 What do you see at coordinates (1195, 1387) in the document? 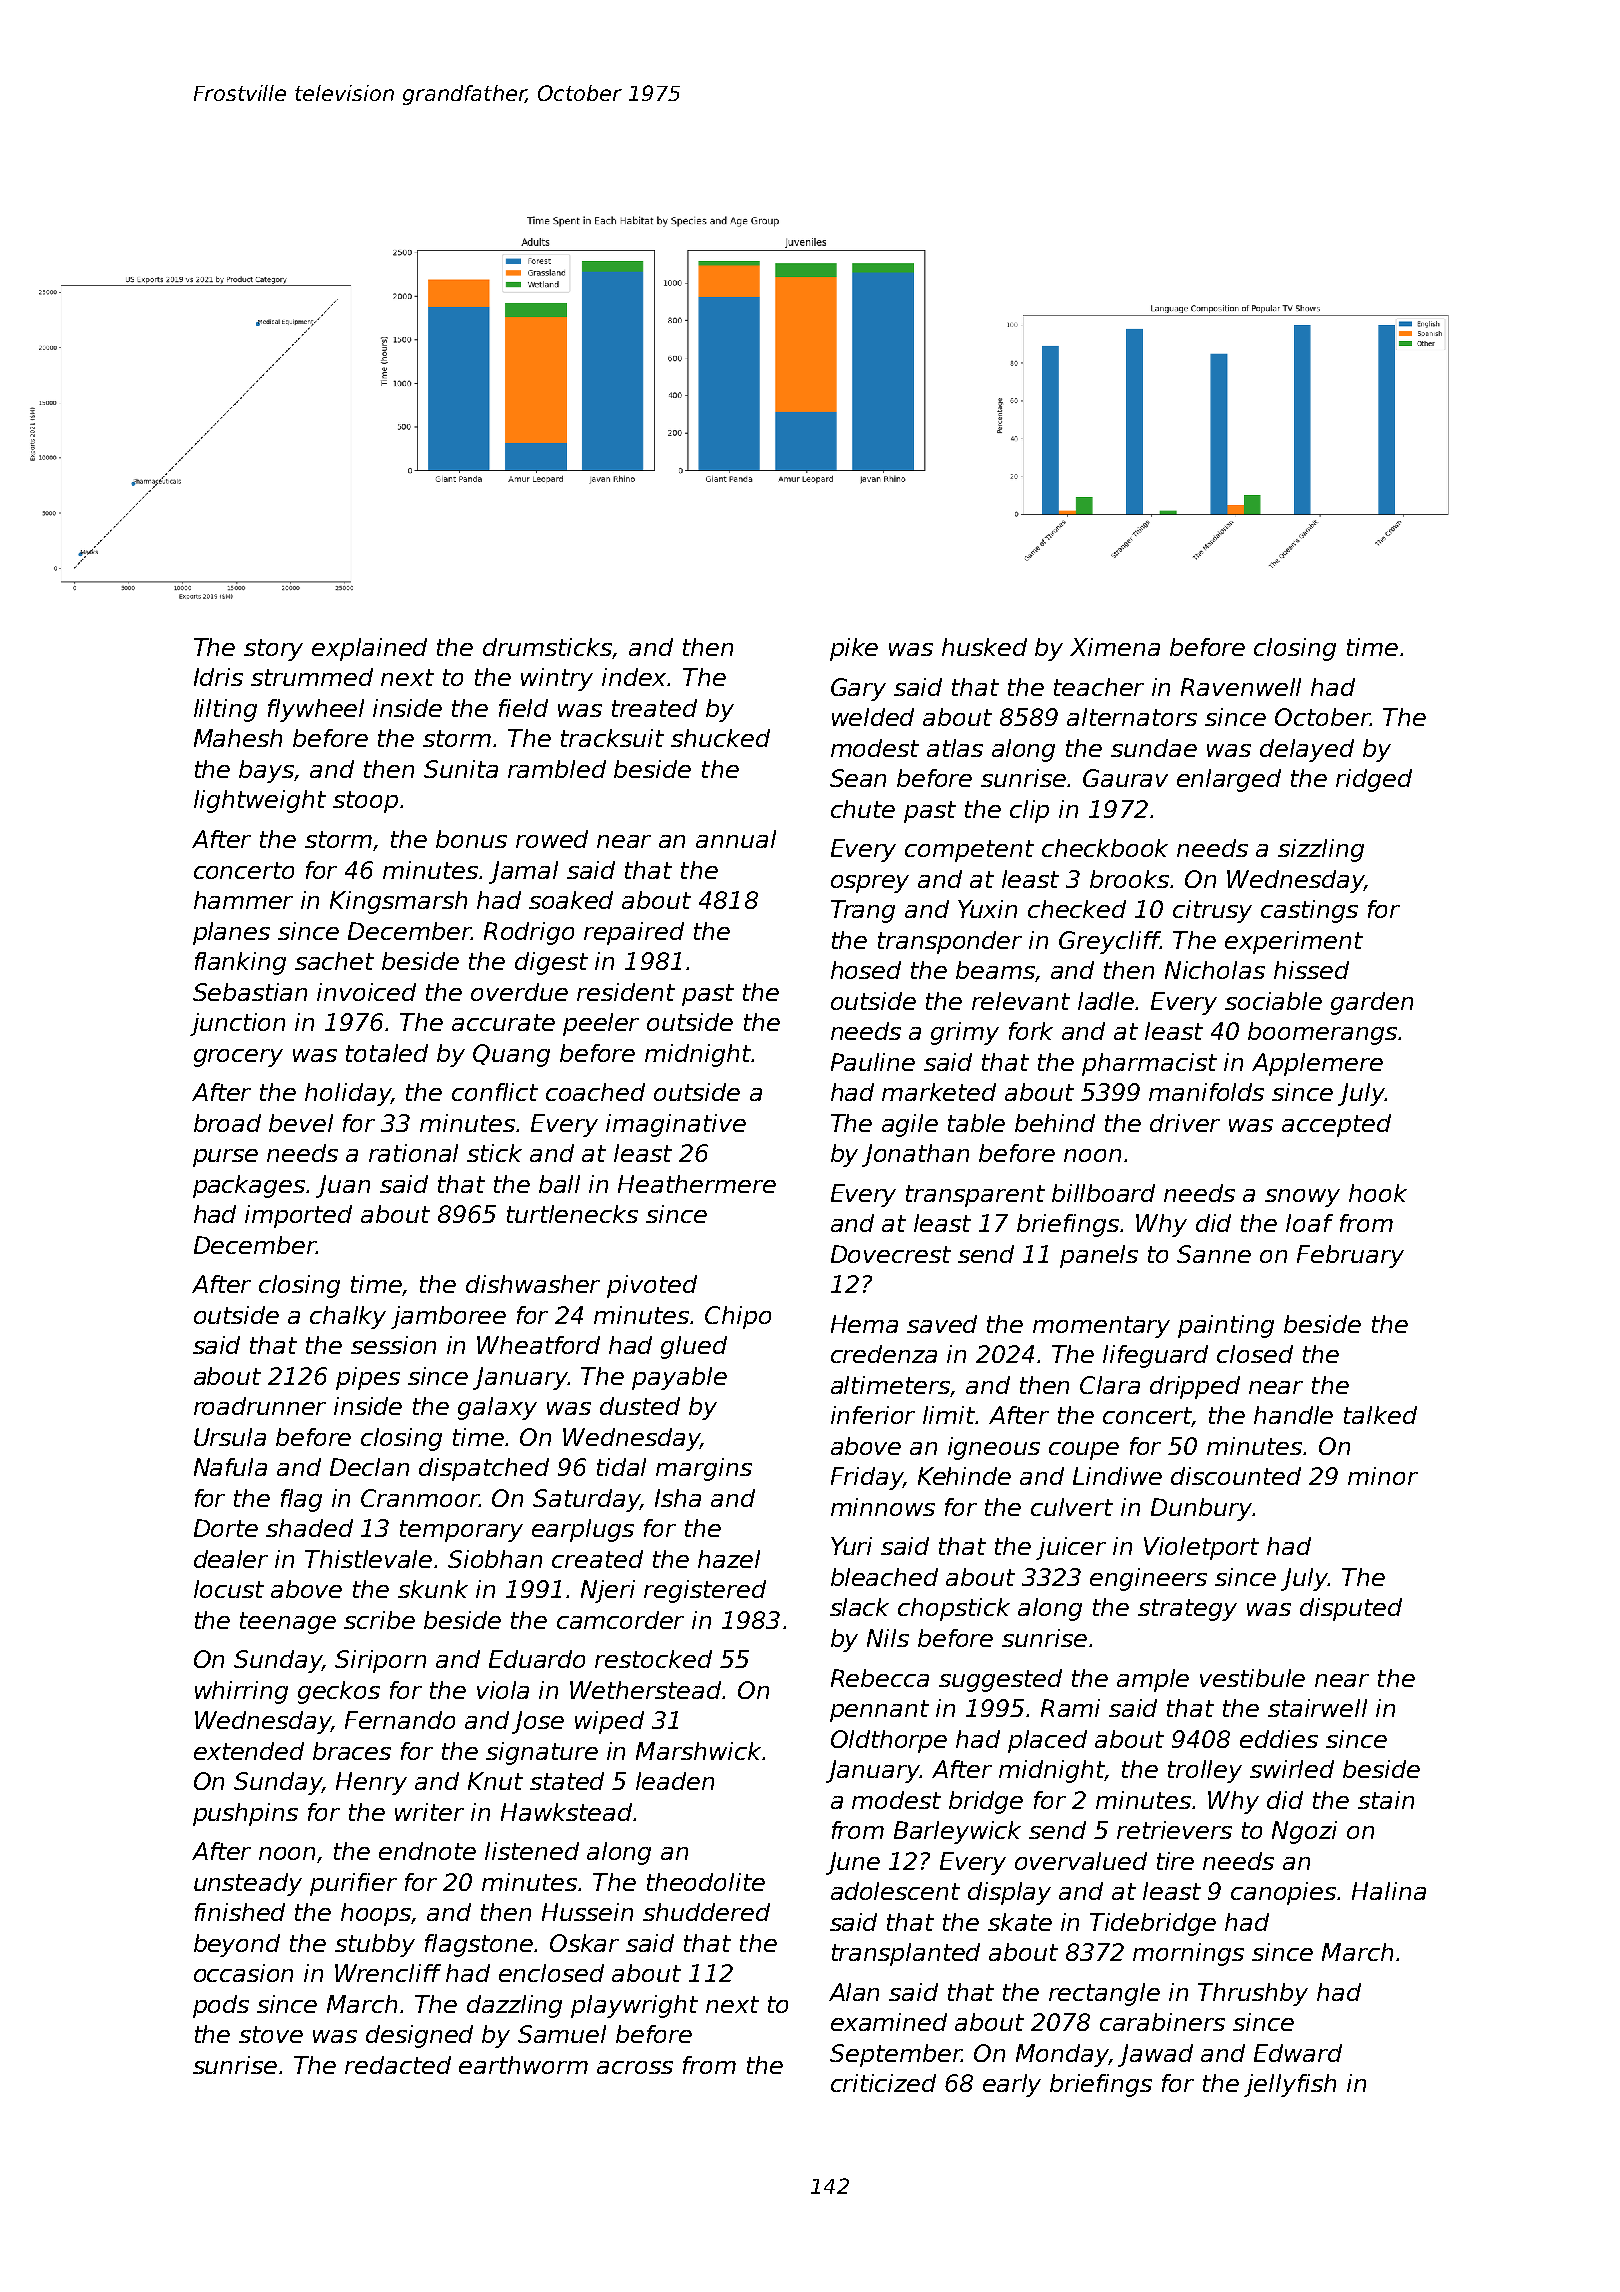
I see `dripped` at bounding box center [1195, 1387].
